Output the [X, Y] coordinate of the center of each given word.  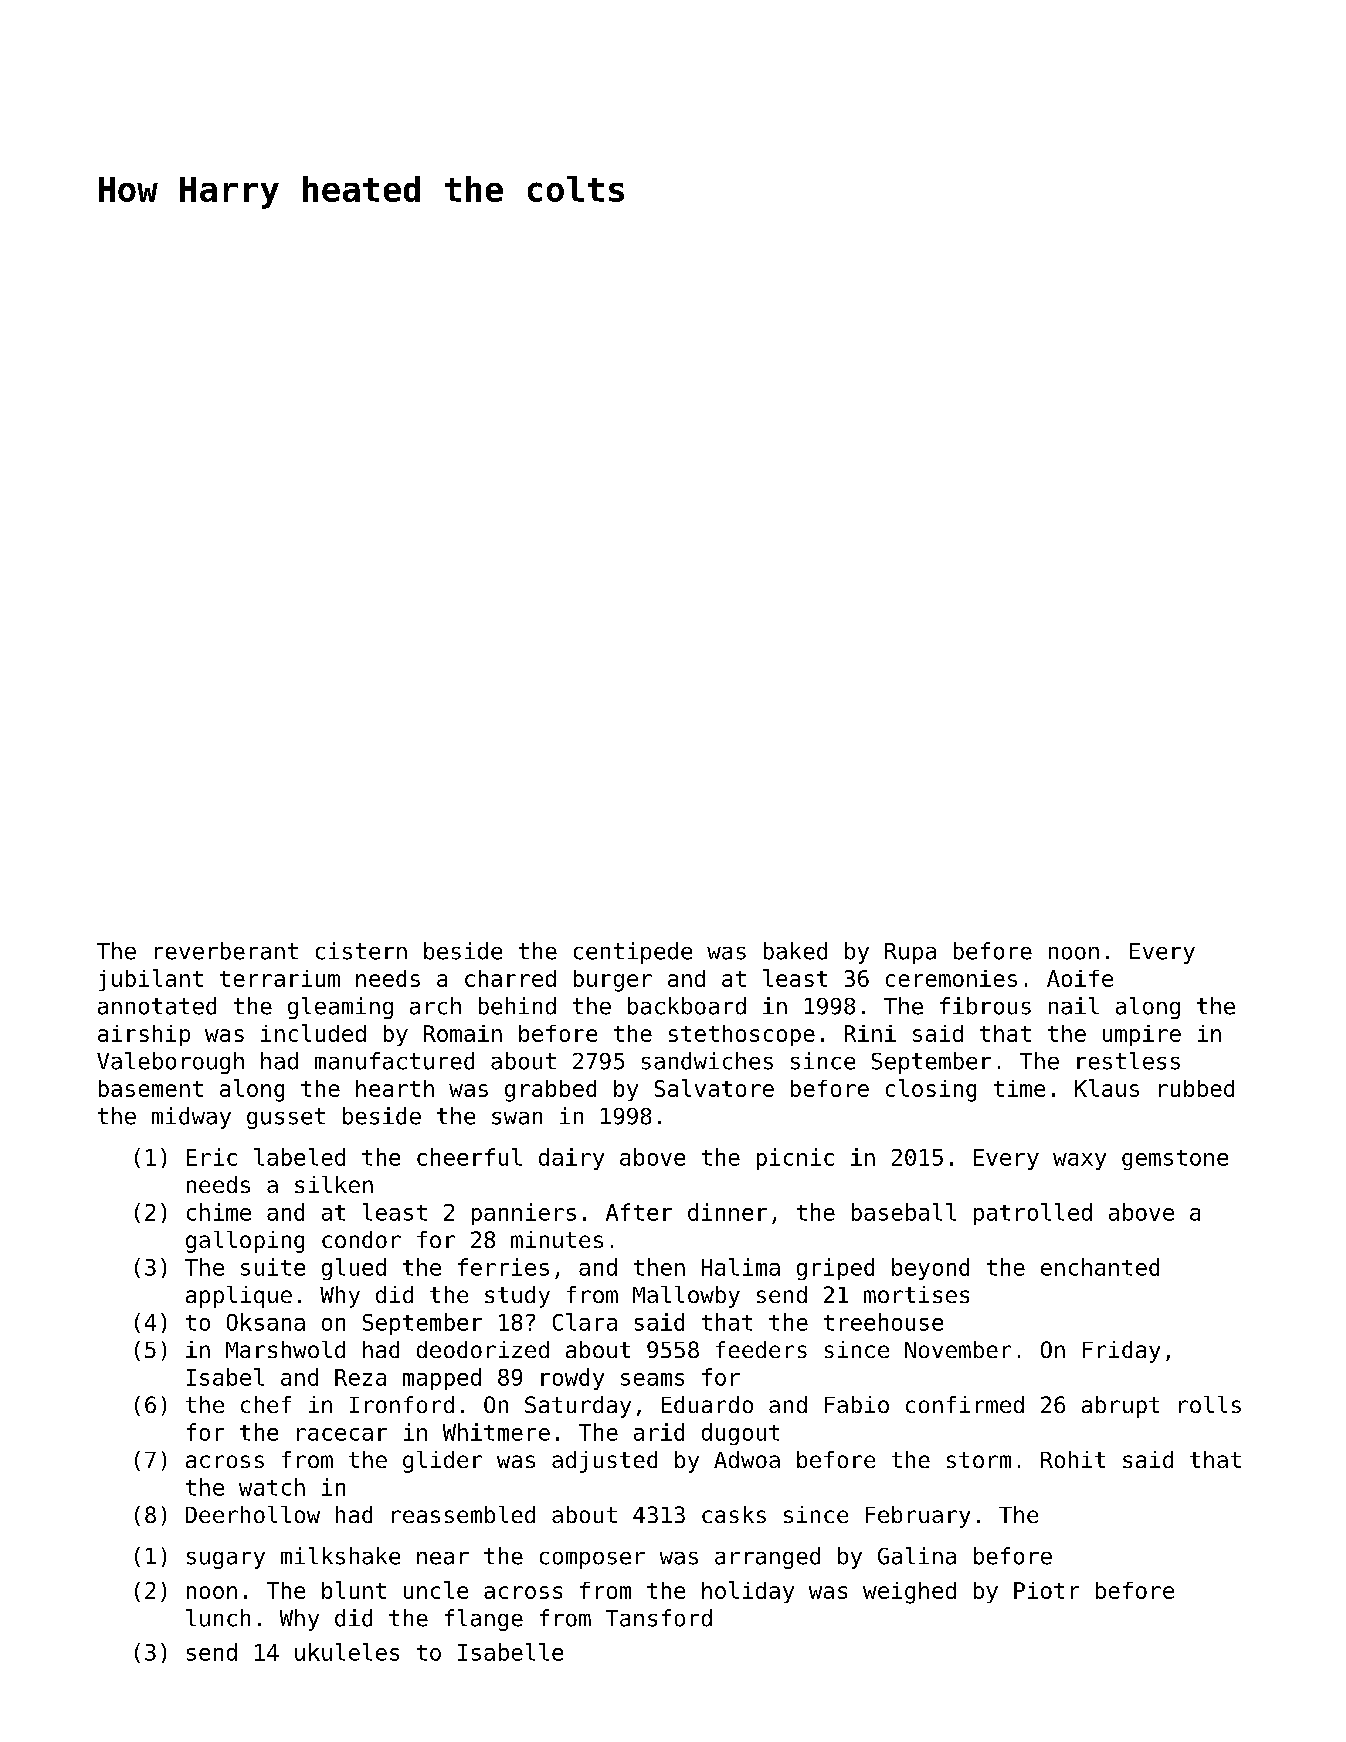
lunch [218, 1618]
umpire [1142, 1035]
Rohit [1073, 1459]
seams [652, 1379]
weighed [909, 1593]
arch [435, 1006]
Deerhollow [253, 1514]
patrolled [1033, 1214]
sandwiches [707, 1061]
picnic [795, 1159]
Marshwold [285, 1349]
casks [734, 1514]
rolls [1210, 1404]
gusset [286, 1118]
